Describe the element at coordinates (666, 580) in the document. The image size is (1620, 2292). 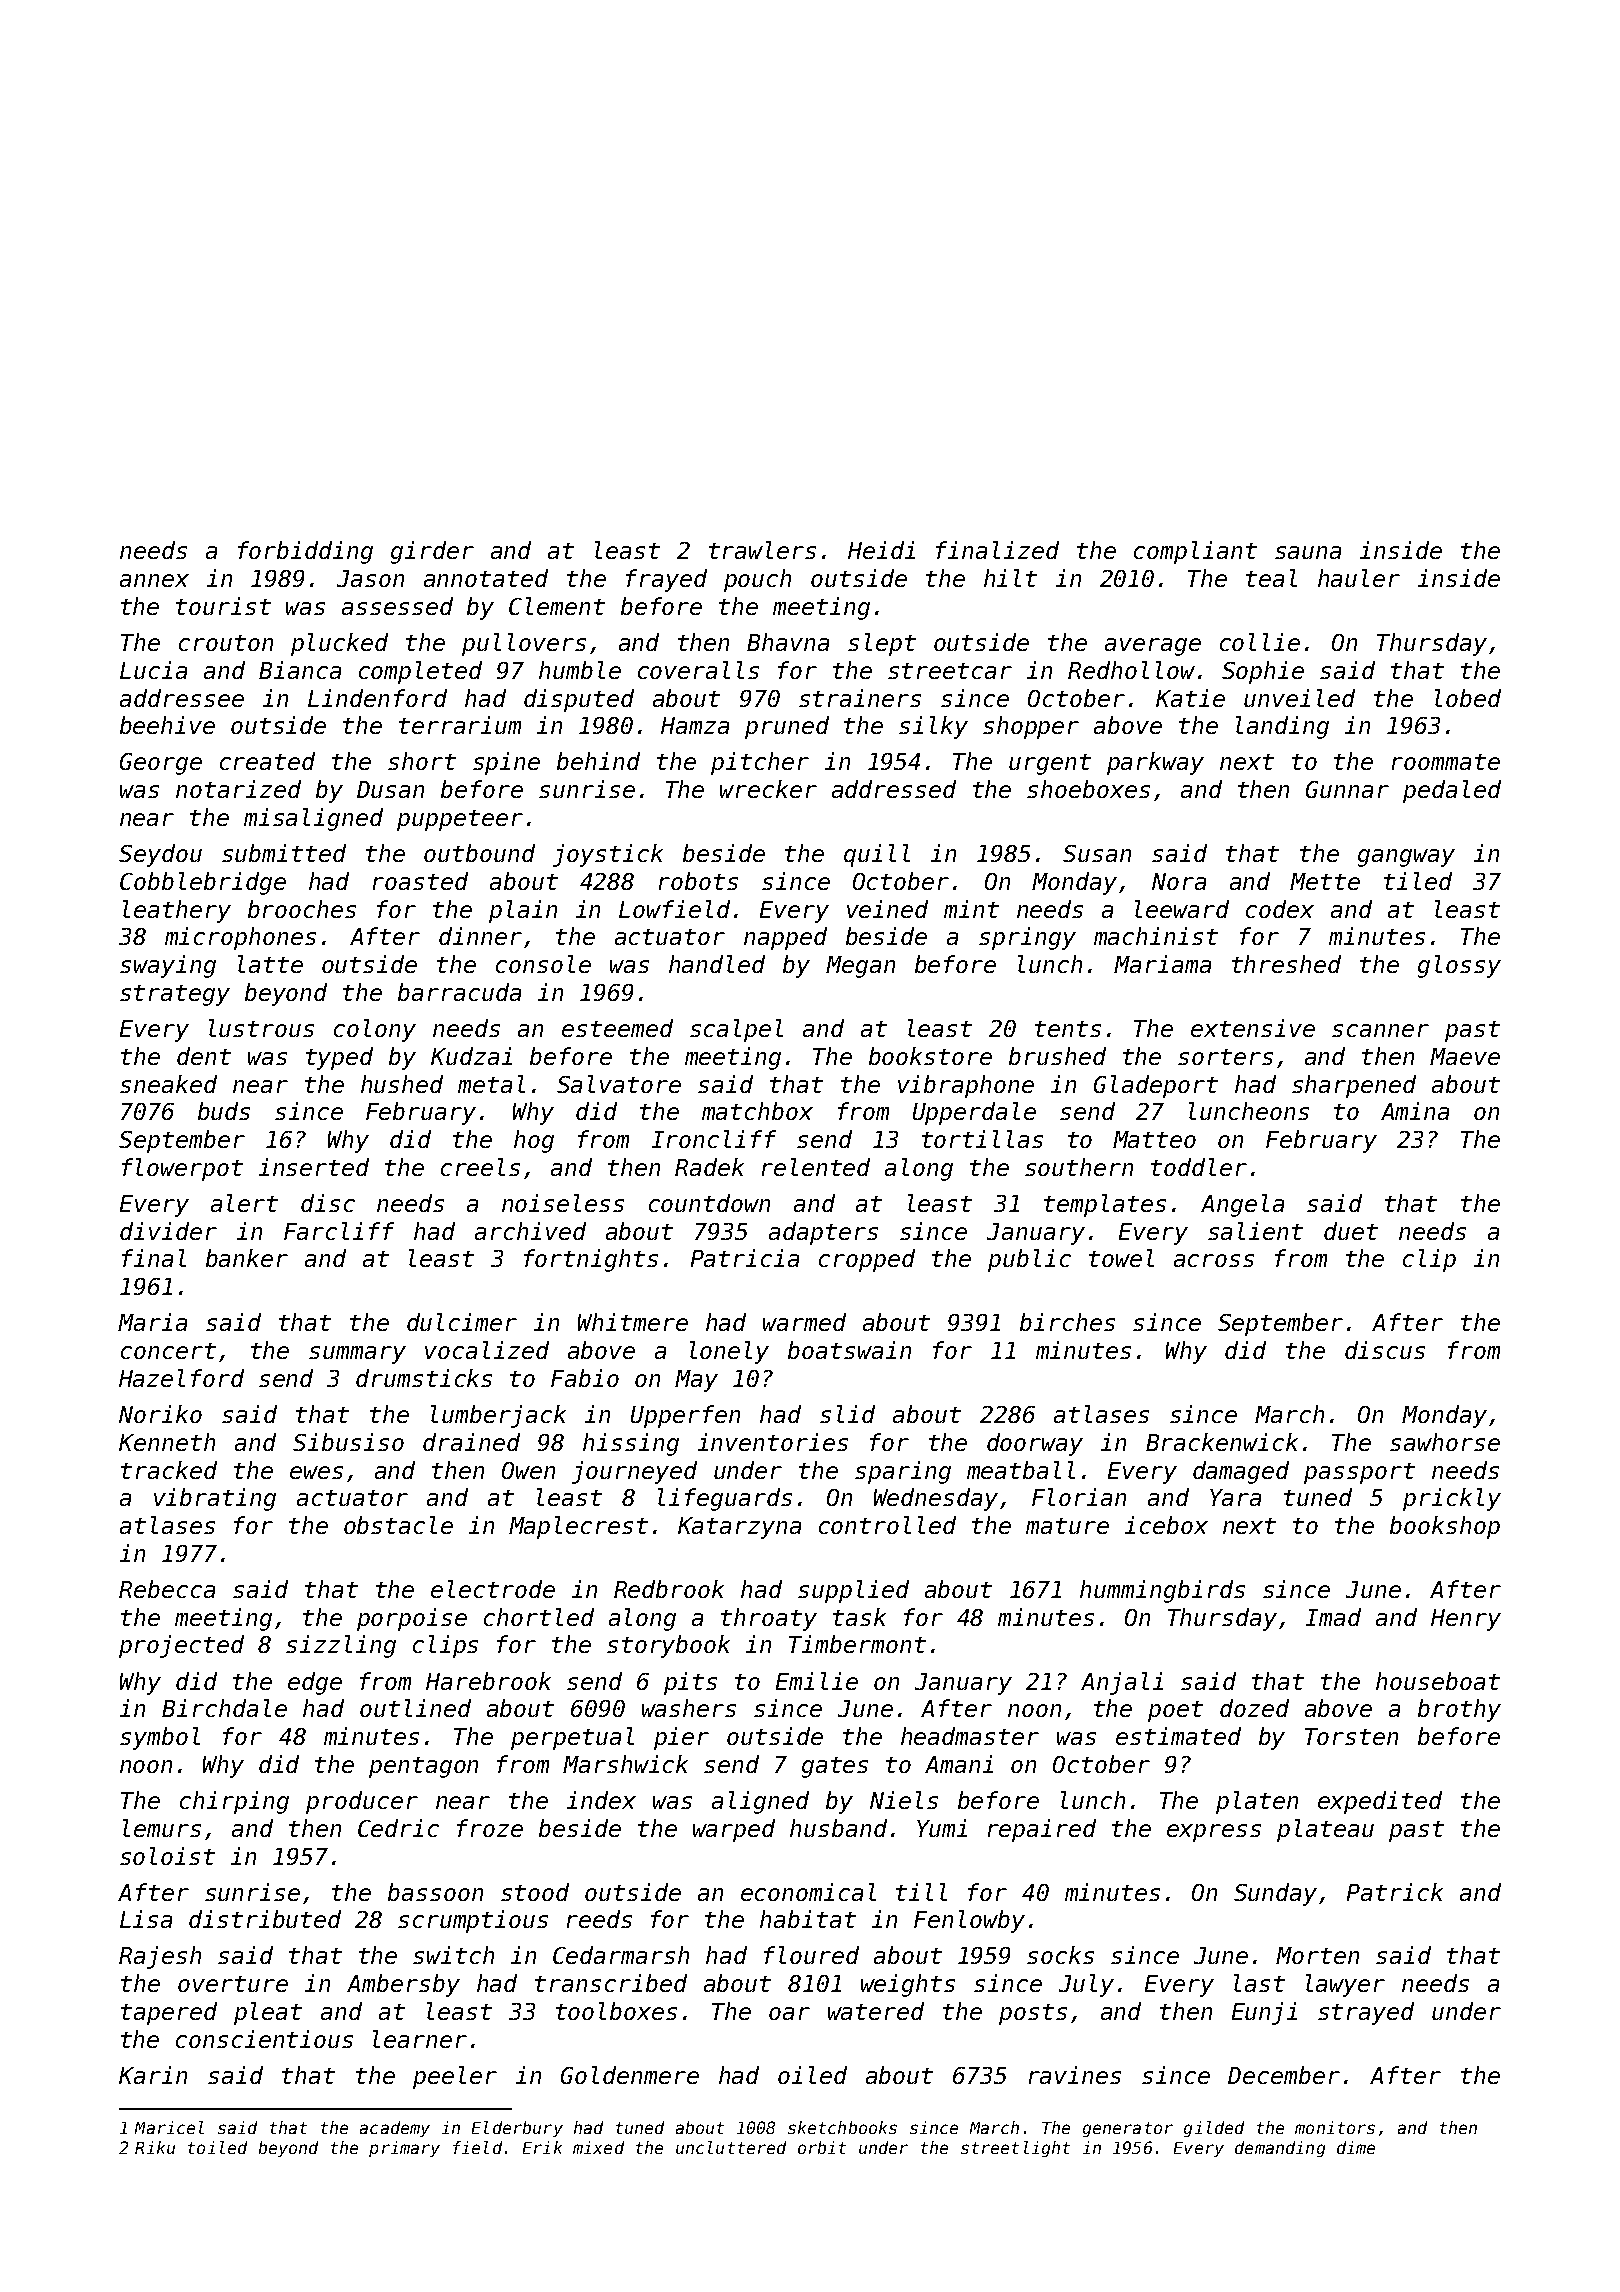
I see `frayed` at that location.
